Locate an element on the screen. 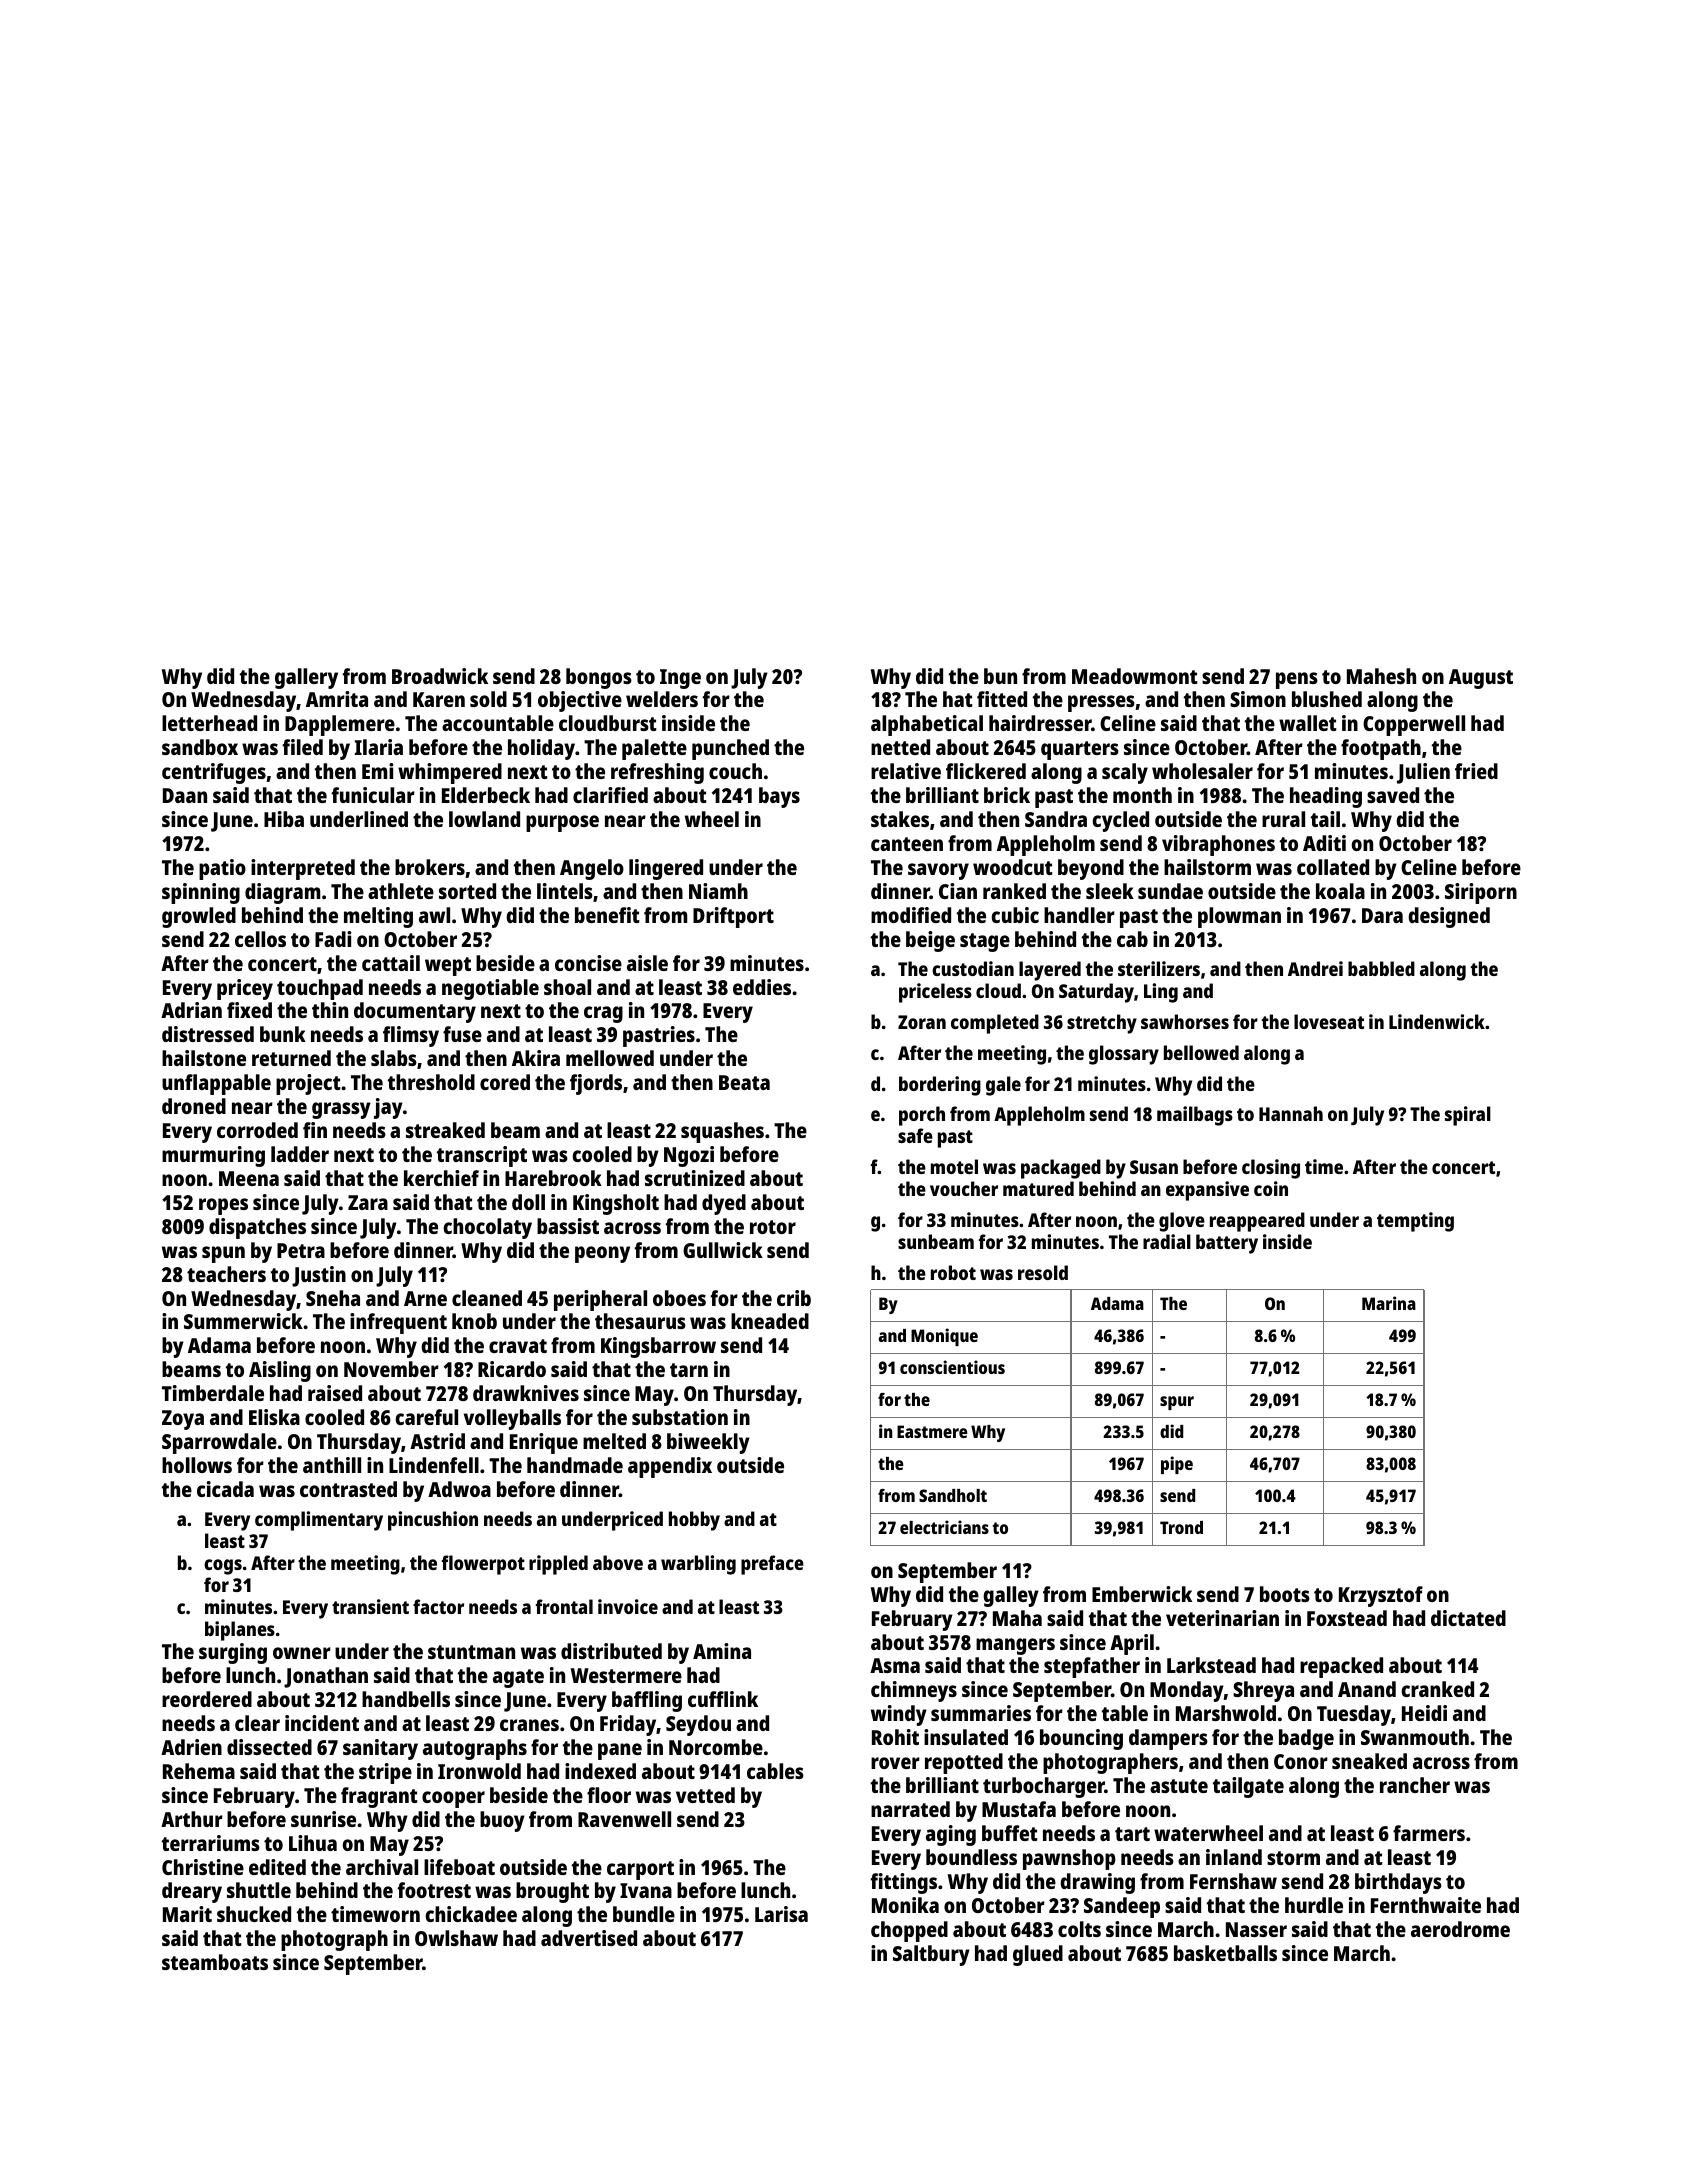 Image resolution: width=1683 pixels, height=2178 pixels. woodcut is located at coordinates (1013, 867).
